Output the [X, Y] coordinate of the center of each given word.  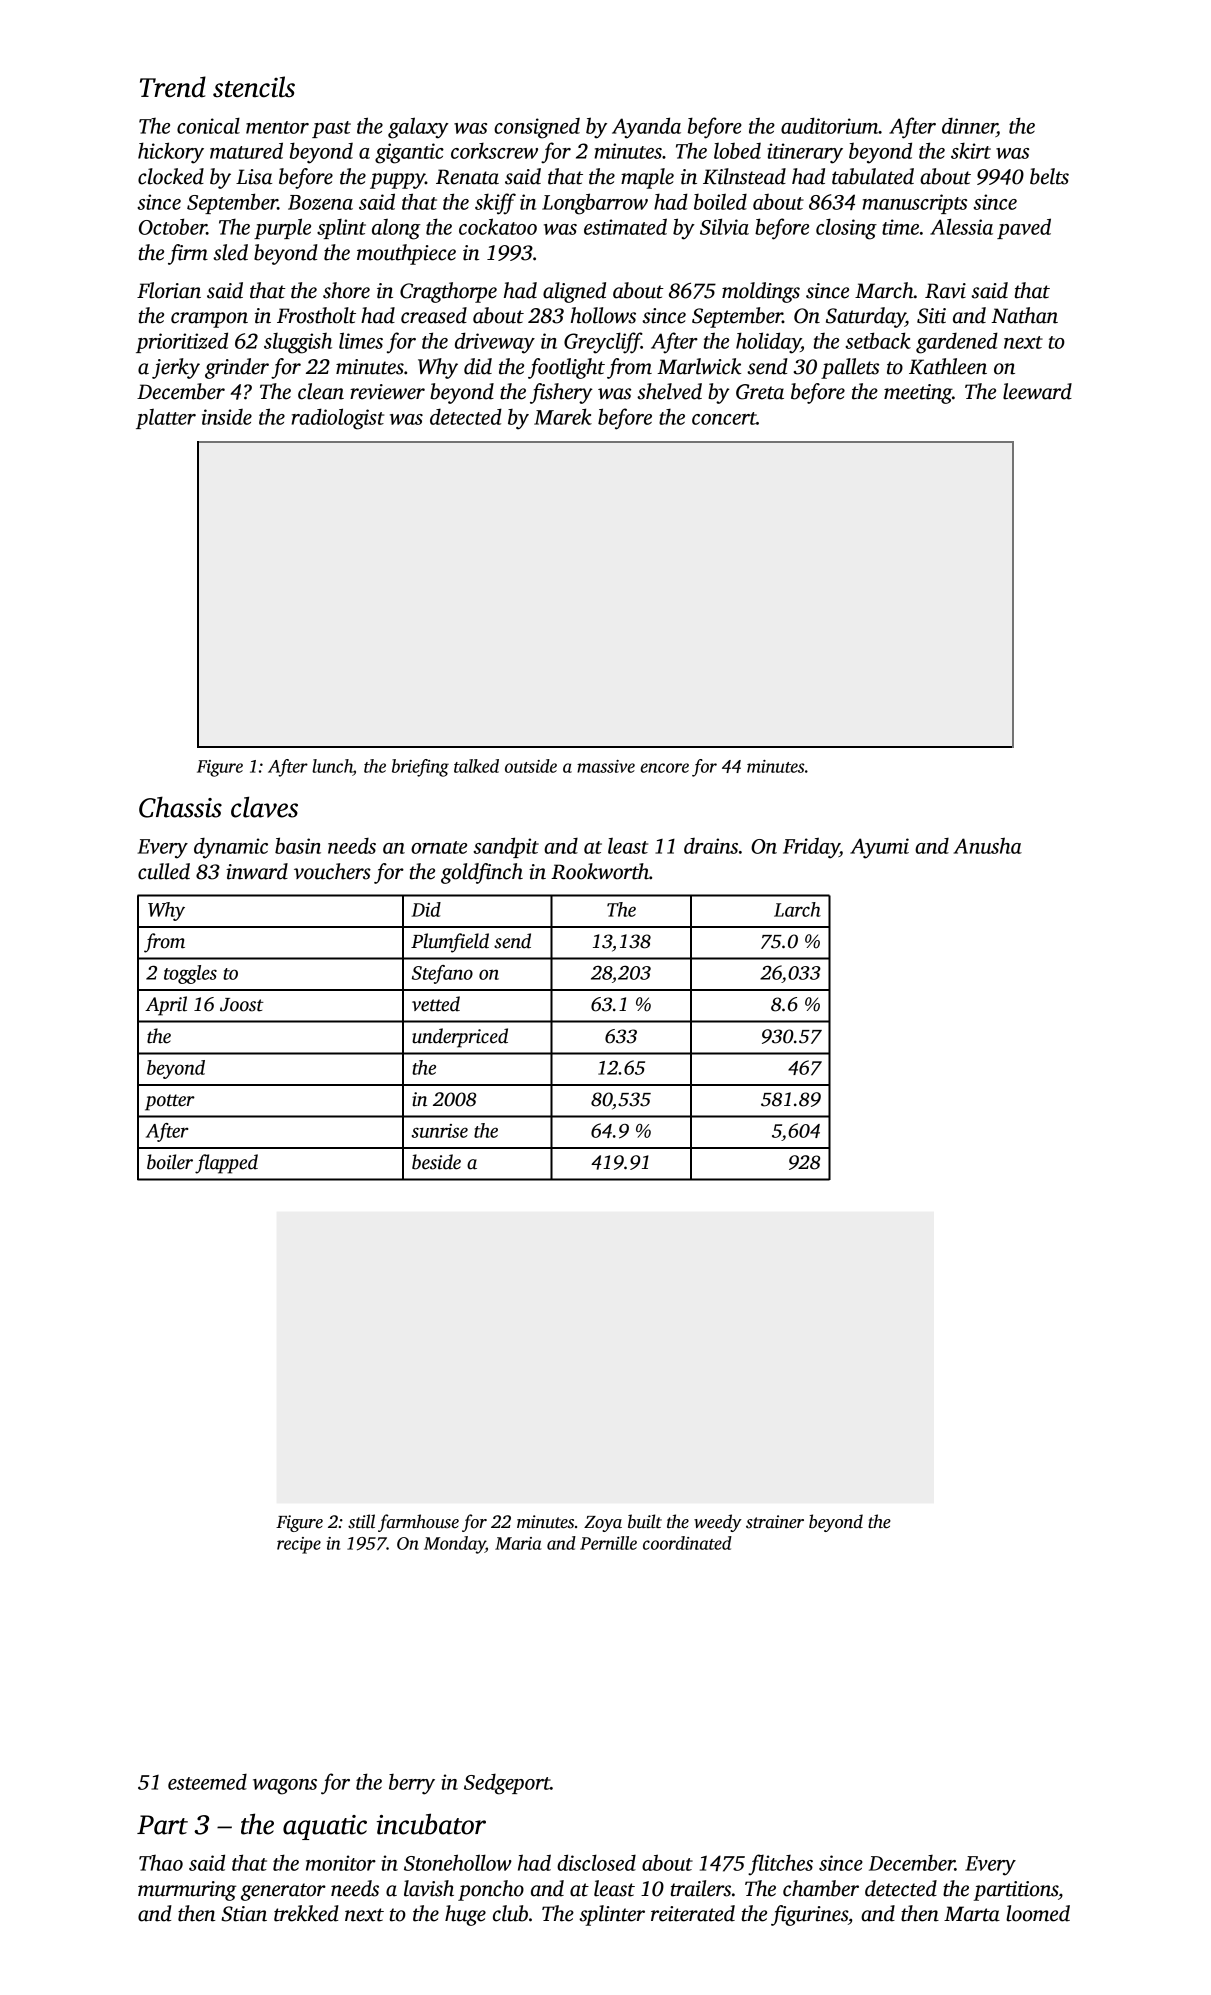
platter [166, 419]
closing [846, 229]
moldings [761, 292]
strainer [775, 1522]
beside [436, 1162]
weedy [718, 1523]
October [173, 226]
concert [724, 418]
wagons [285, 1787]
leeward [1037, 391]
